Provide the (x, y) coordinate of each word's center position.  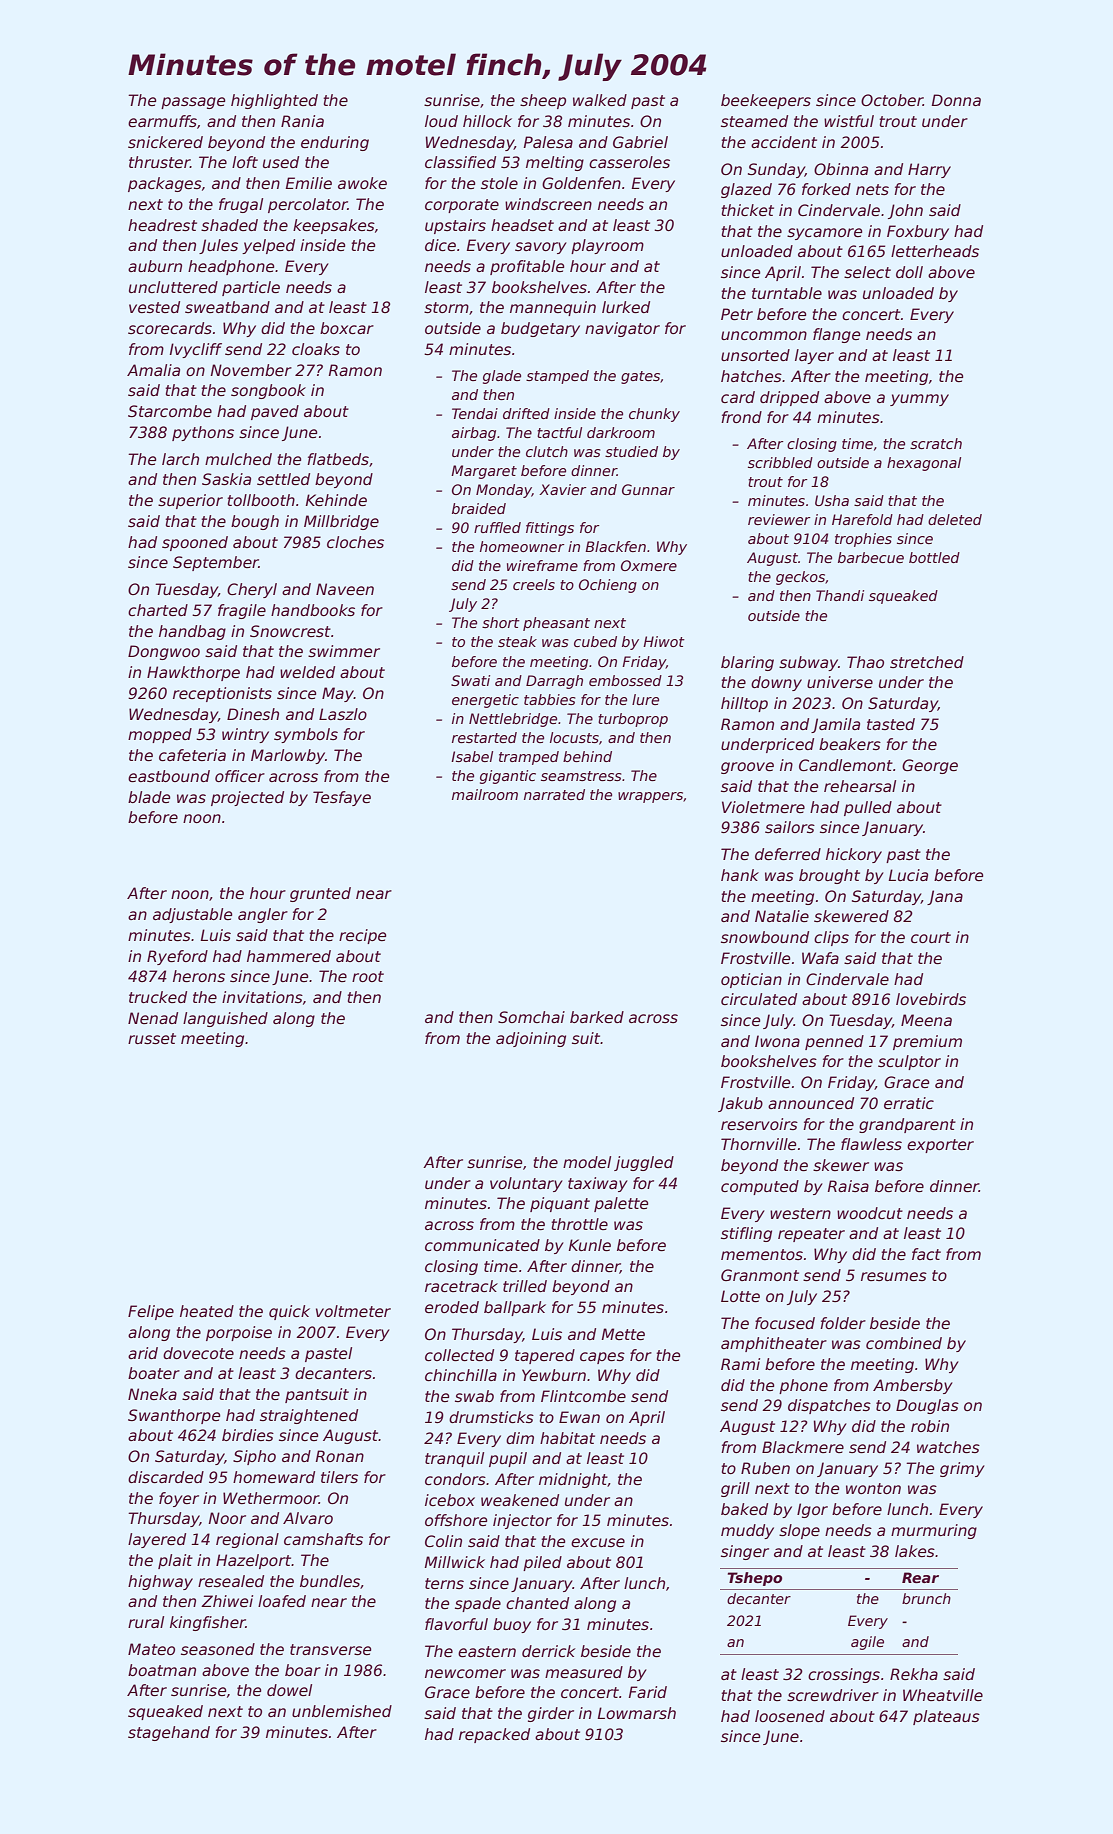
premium (927, 1042)
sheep (543, 101)
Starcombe (170, 411)
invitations (262, 997)
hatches (751, 376)
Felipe (151, 1312)
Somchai (531, 1017)
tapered (545, 1356)
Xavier (563, 489)
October (892, 100)
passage (193, 103)
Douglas (927, 1406)
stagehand (169, 1733)
